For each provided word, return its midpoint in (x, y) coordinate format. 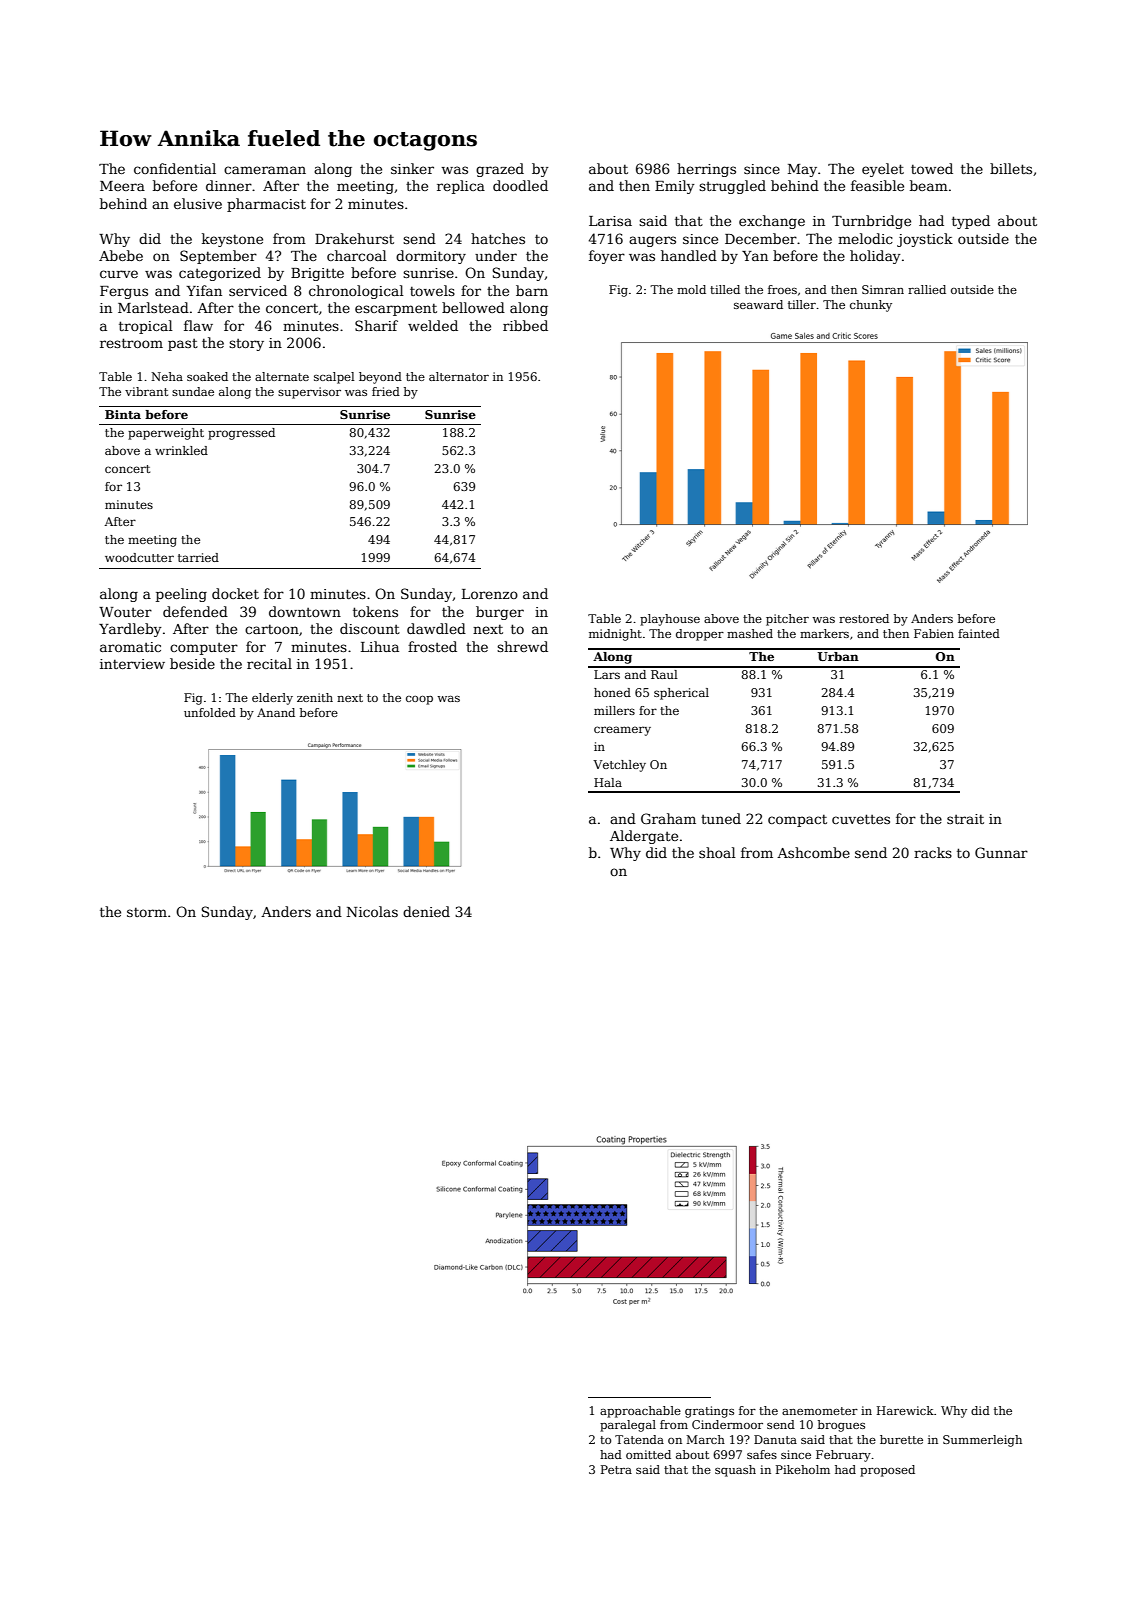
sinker (412, 168)
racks (933, 852)
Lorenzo (490, 594)
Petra (616, 1469)
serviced (258, 290)
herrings (706, 170)
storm (147, 912)
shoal (717, 852)
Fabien (934, 633)
